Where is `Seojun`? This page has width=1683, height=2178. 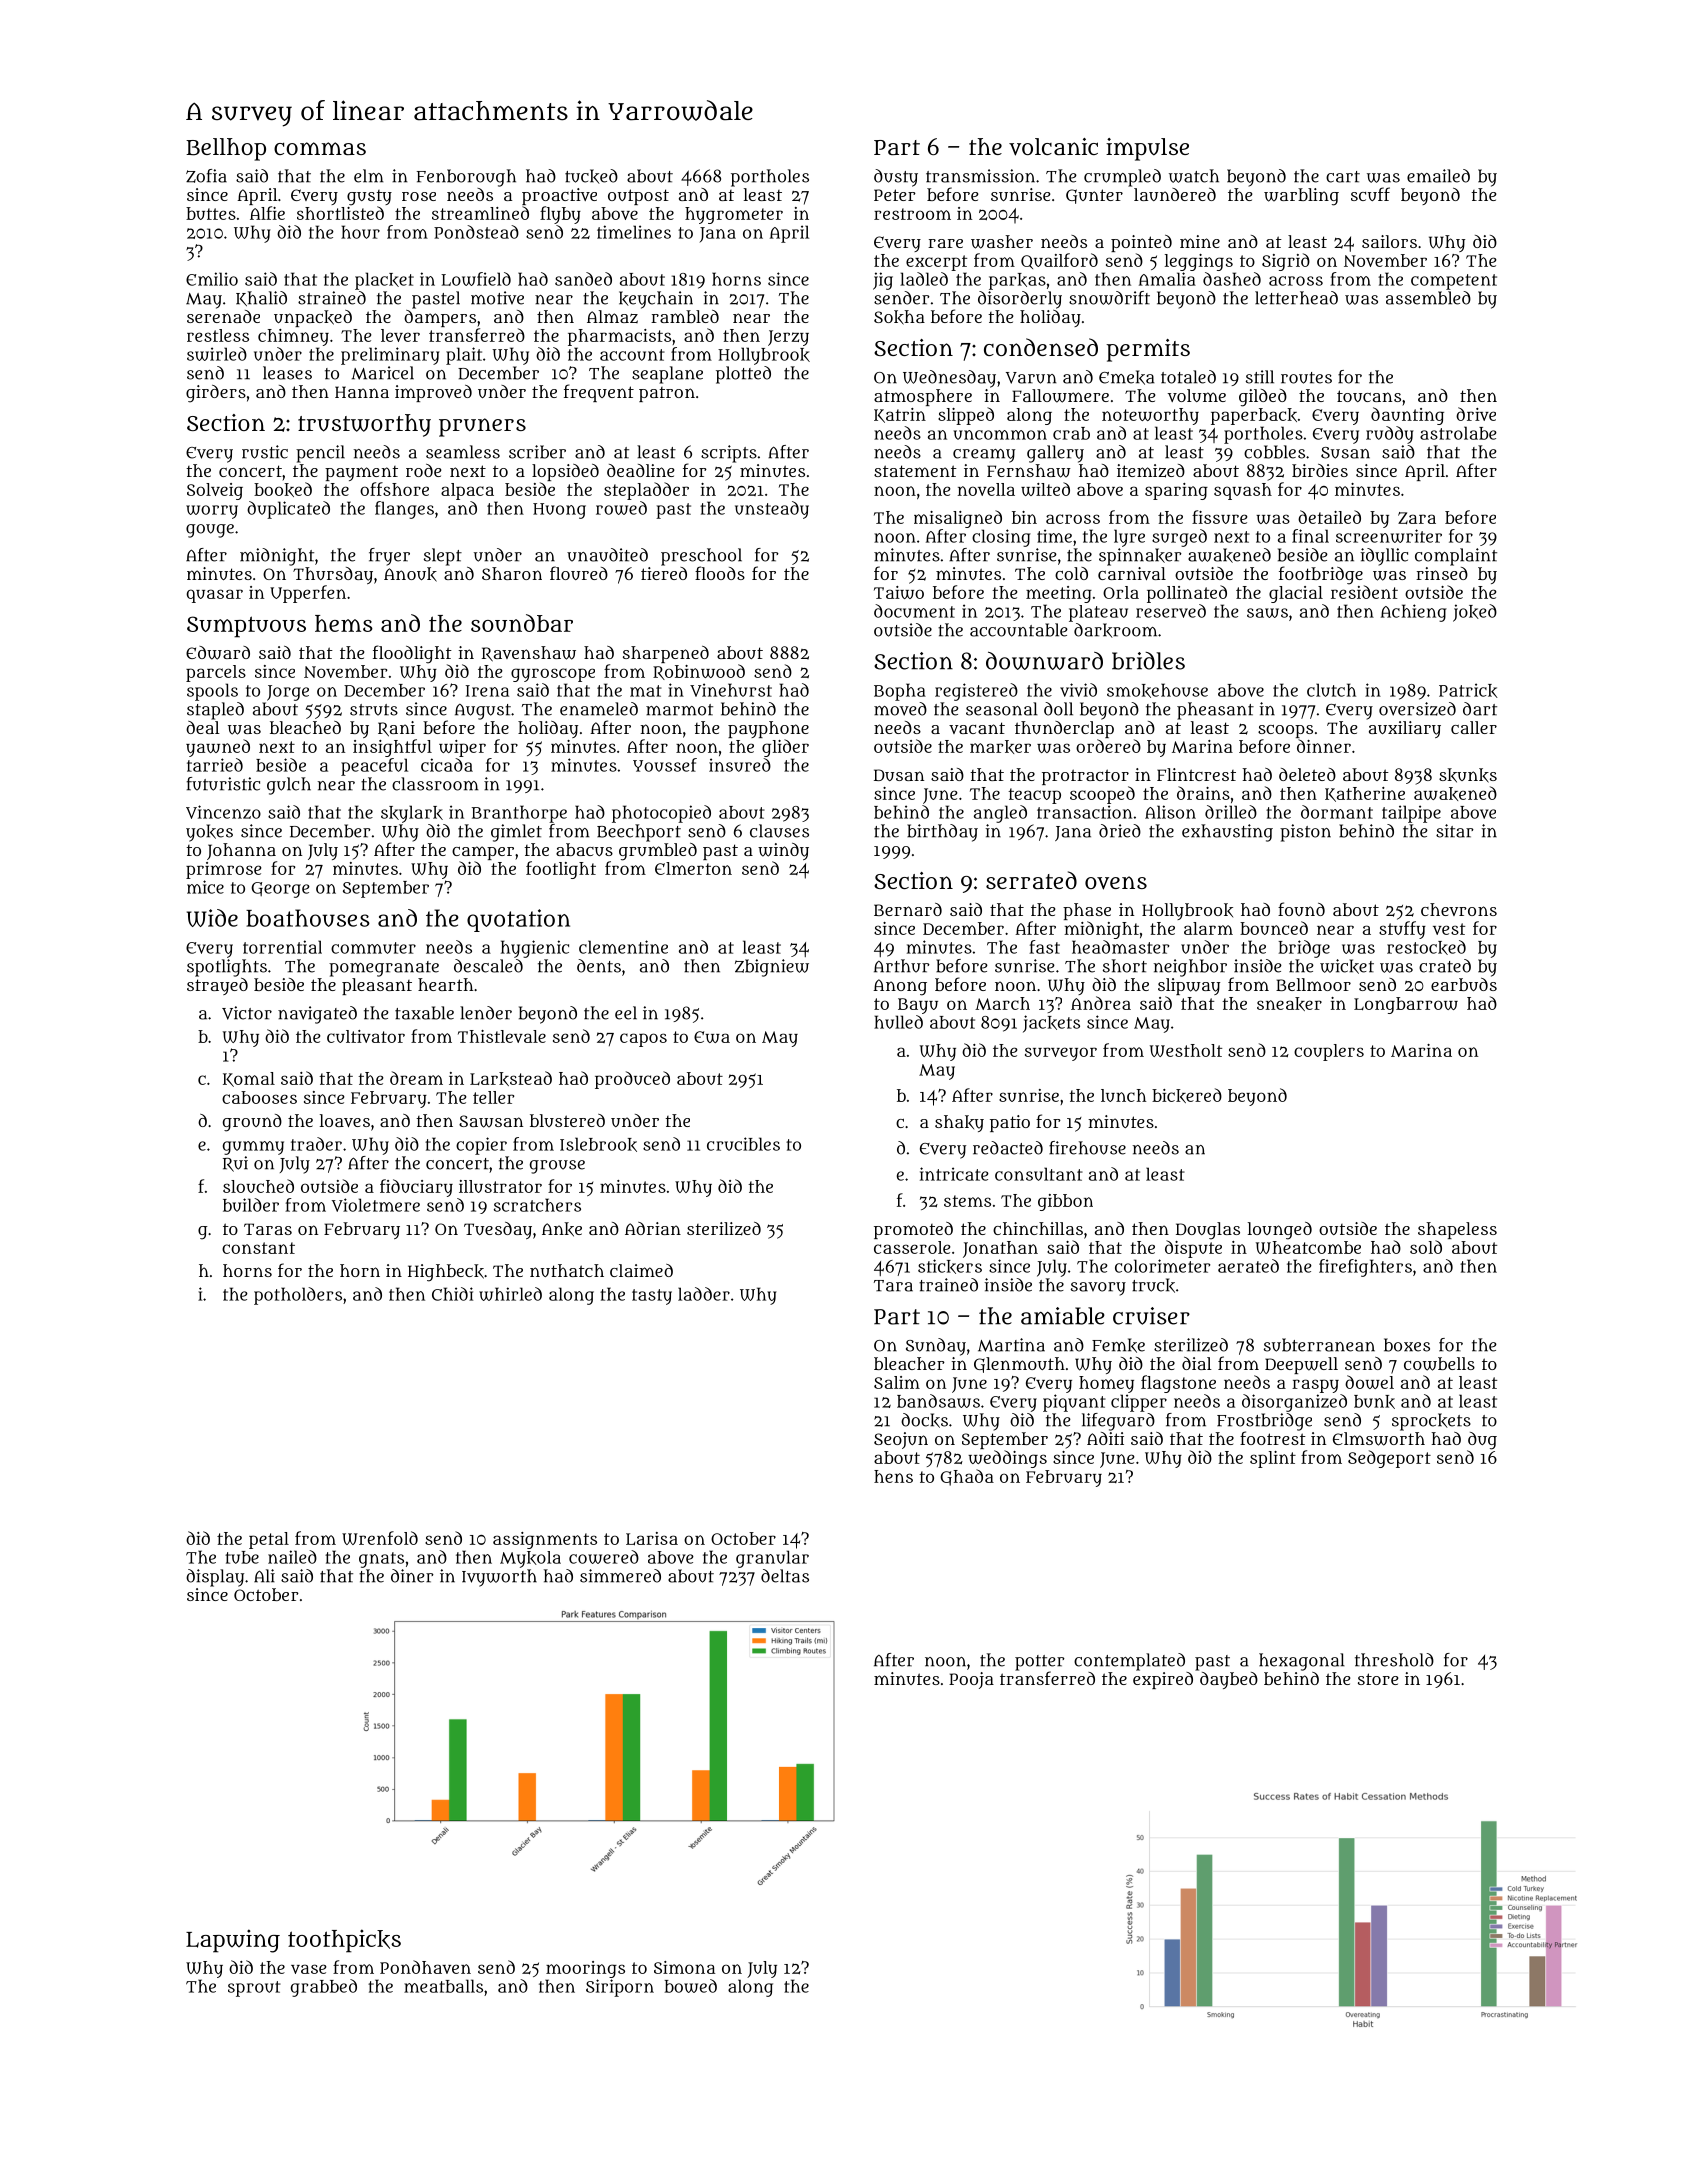
Seojun is located at coordinates (901, 1440).
